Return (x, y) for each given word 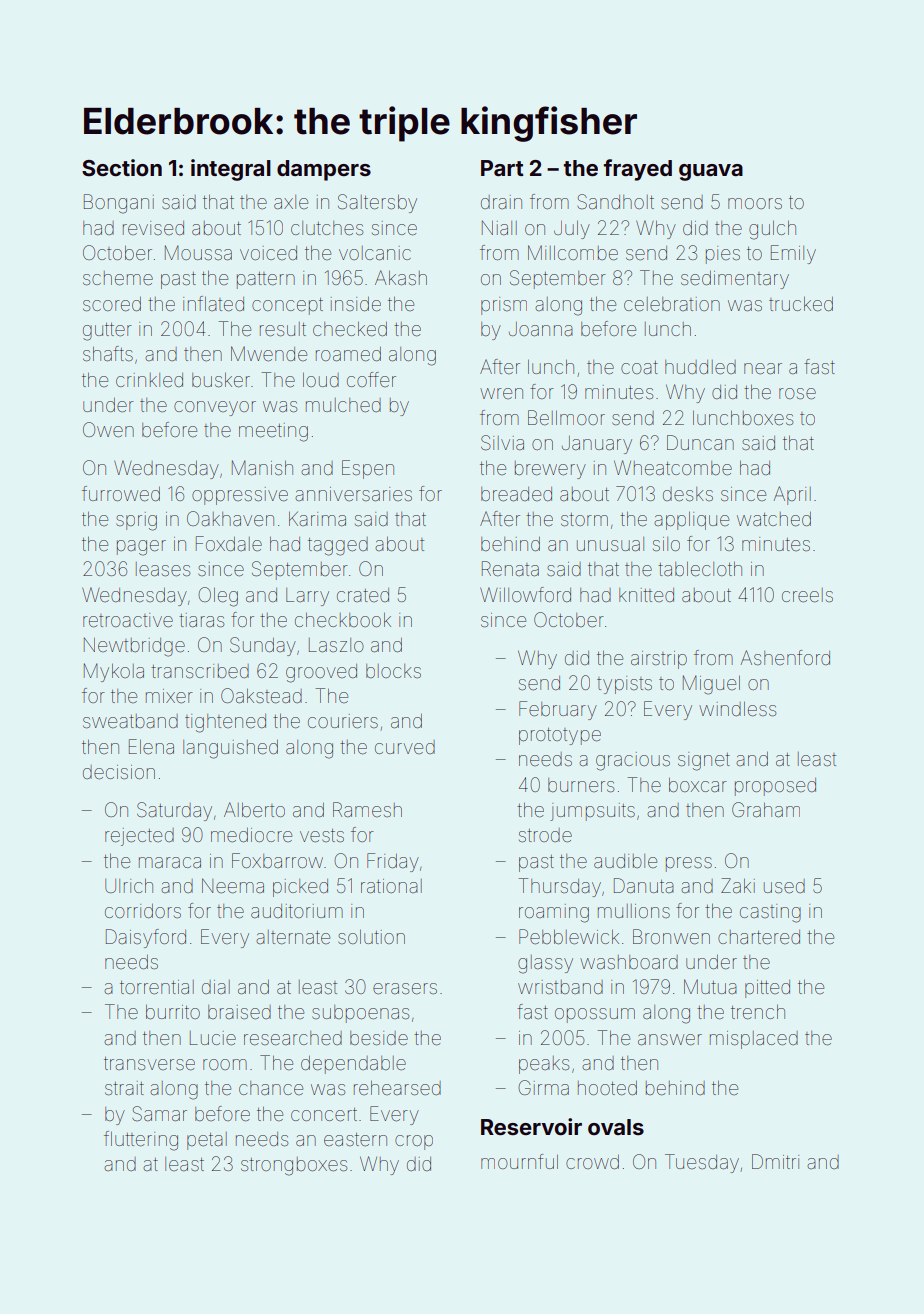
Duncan (700, 442)
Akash (401, 277)
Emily (793, 254)
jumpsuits (592, 812)
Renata (510, 568)
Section (122, 167)
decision (119, 772)
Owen (108, 429)
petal (207, 1141)
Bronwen (671, 936)
